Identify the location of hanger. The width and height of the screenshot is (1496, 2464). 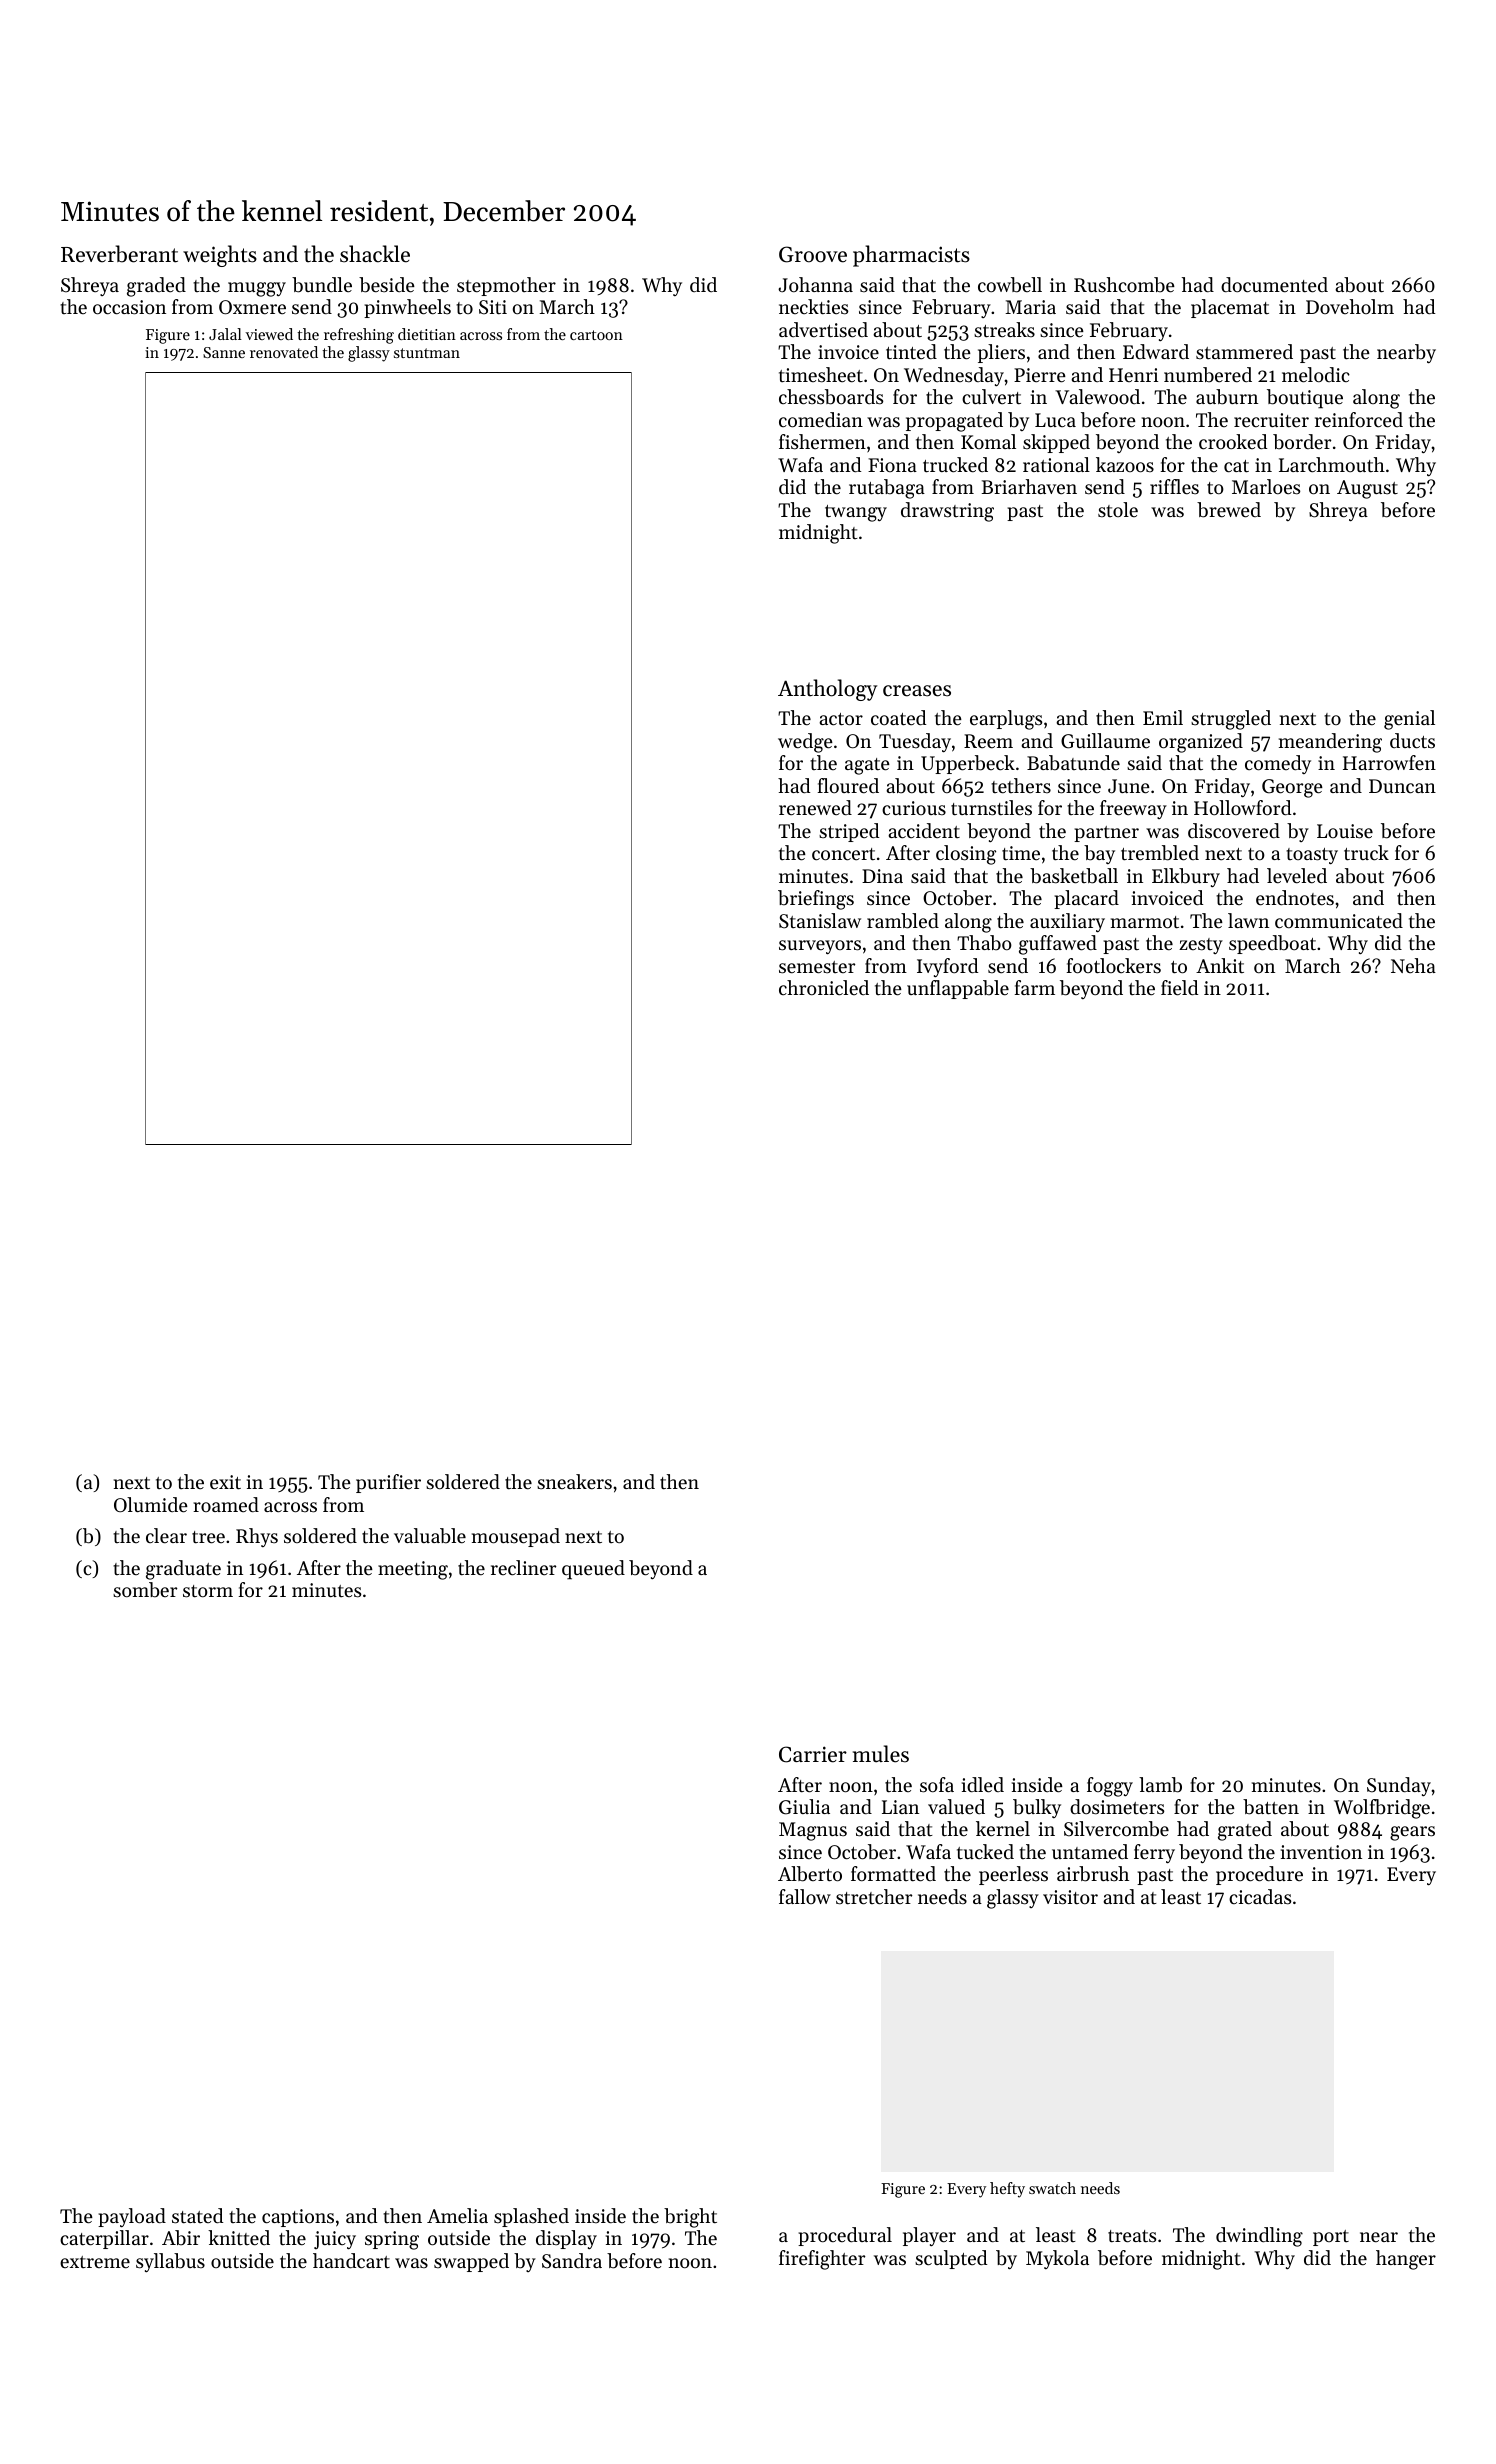
(1406, 2260).
